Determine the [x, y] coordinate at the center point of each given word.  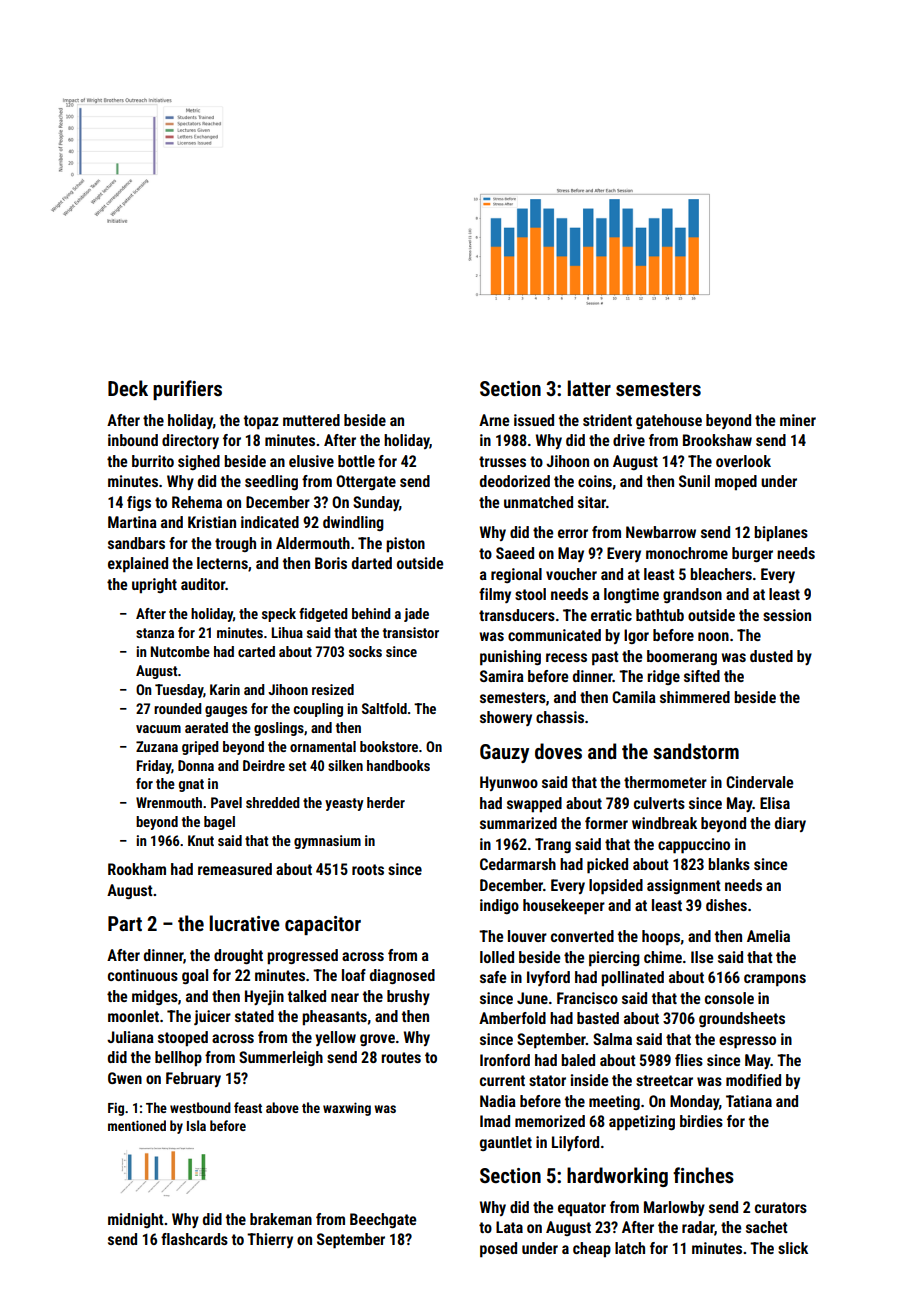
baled [578, 1060]
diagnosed [402, 976]
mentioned [137, 1125]
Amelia [768, 936]
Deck [128, 388]
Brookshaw [717, 440]
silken [345, 765]
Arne [494, 420]
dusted [771, 656]
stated [254, 1016]
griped [200, 748]
